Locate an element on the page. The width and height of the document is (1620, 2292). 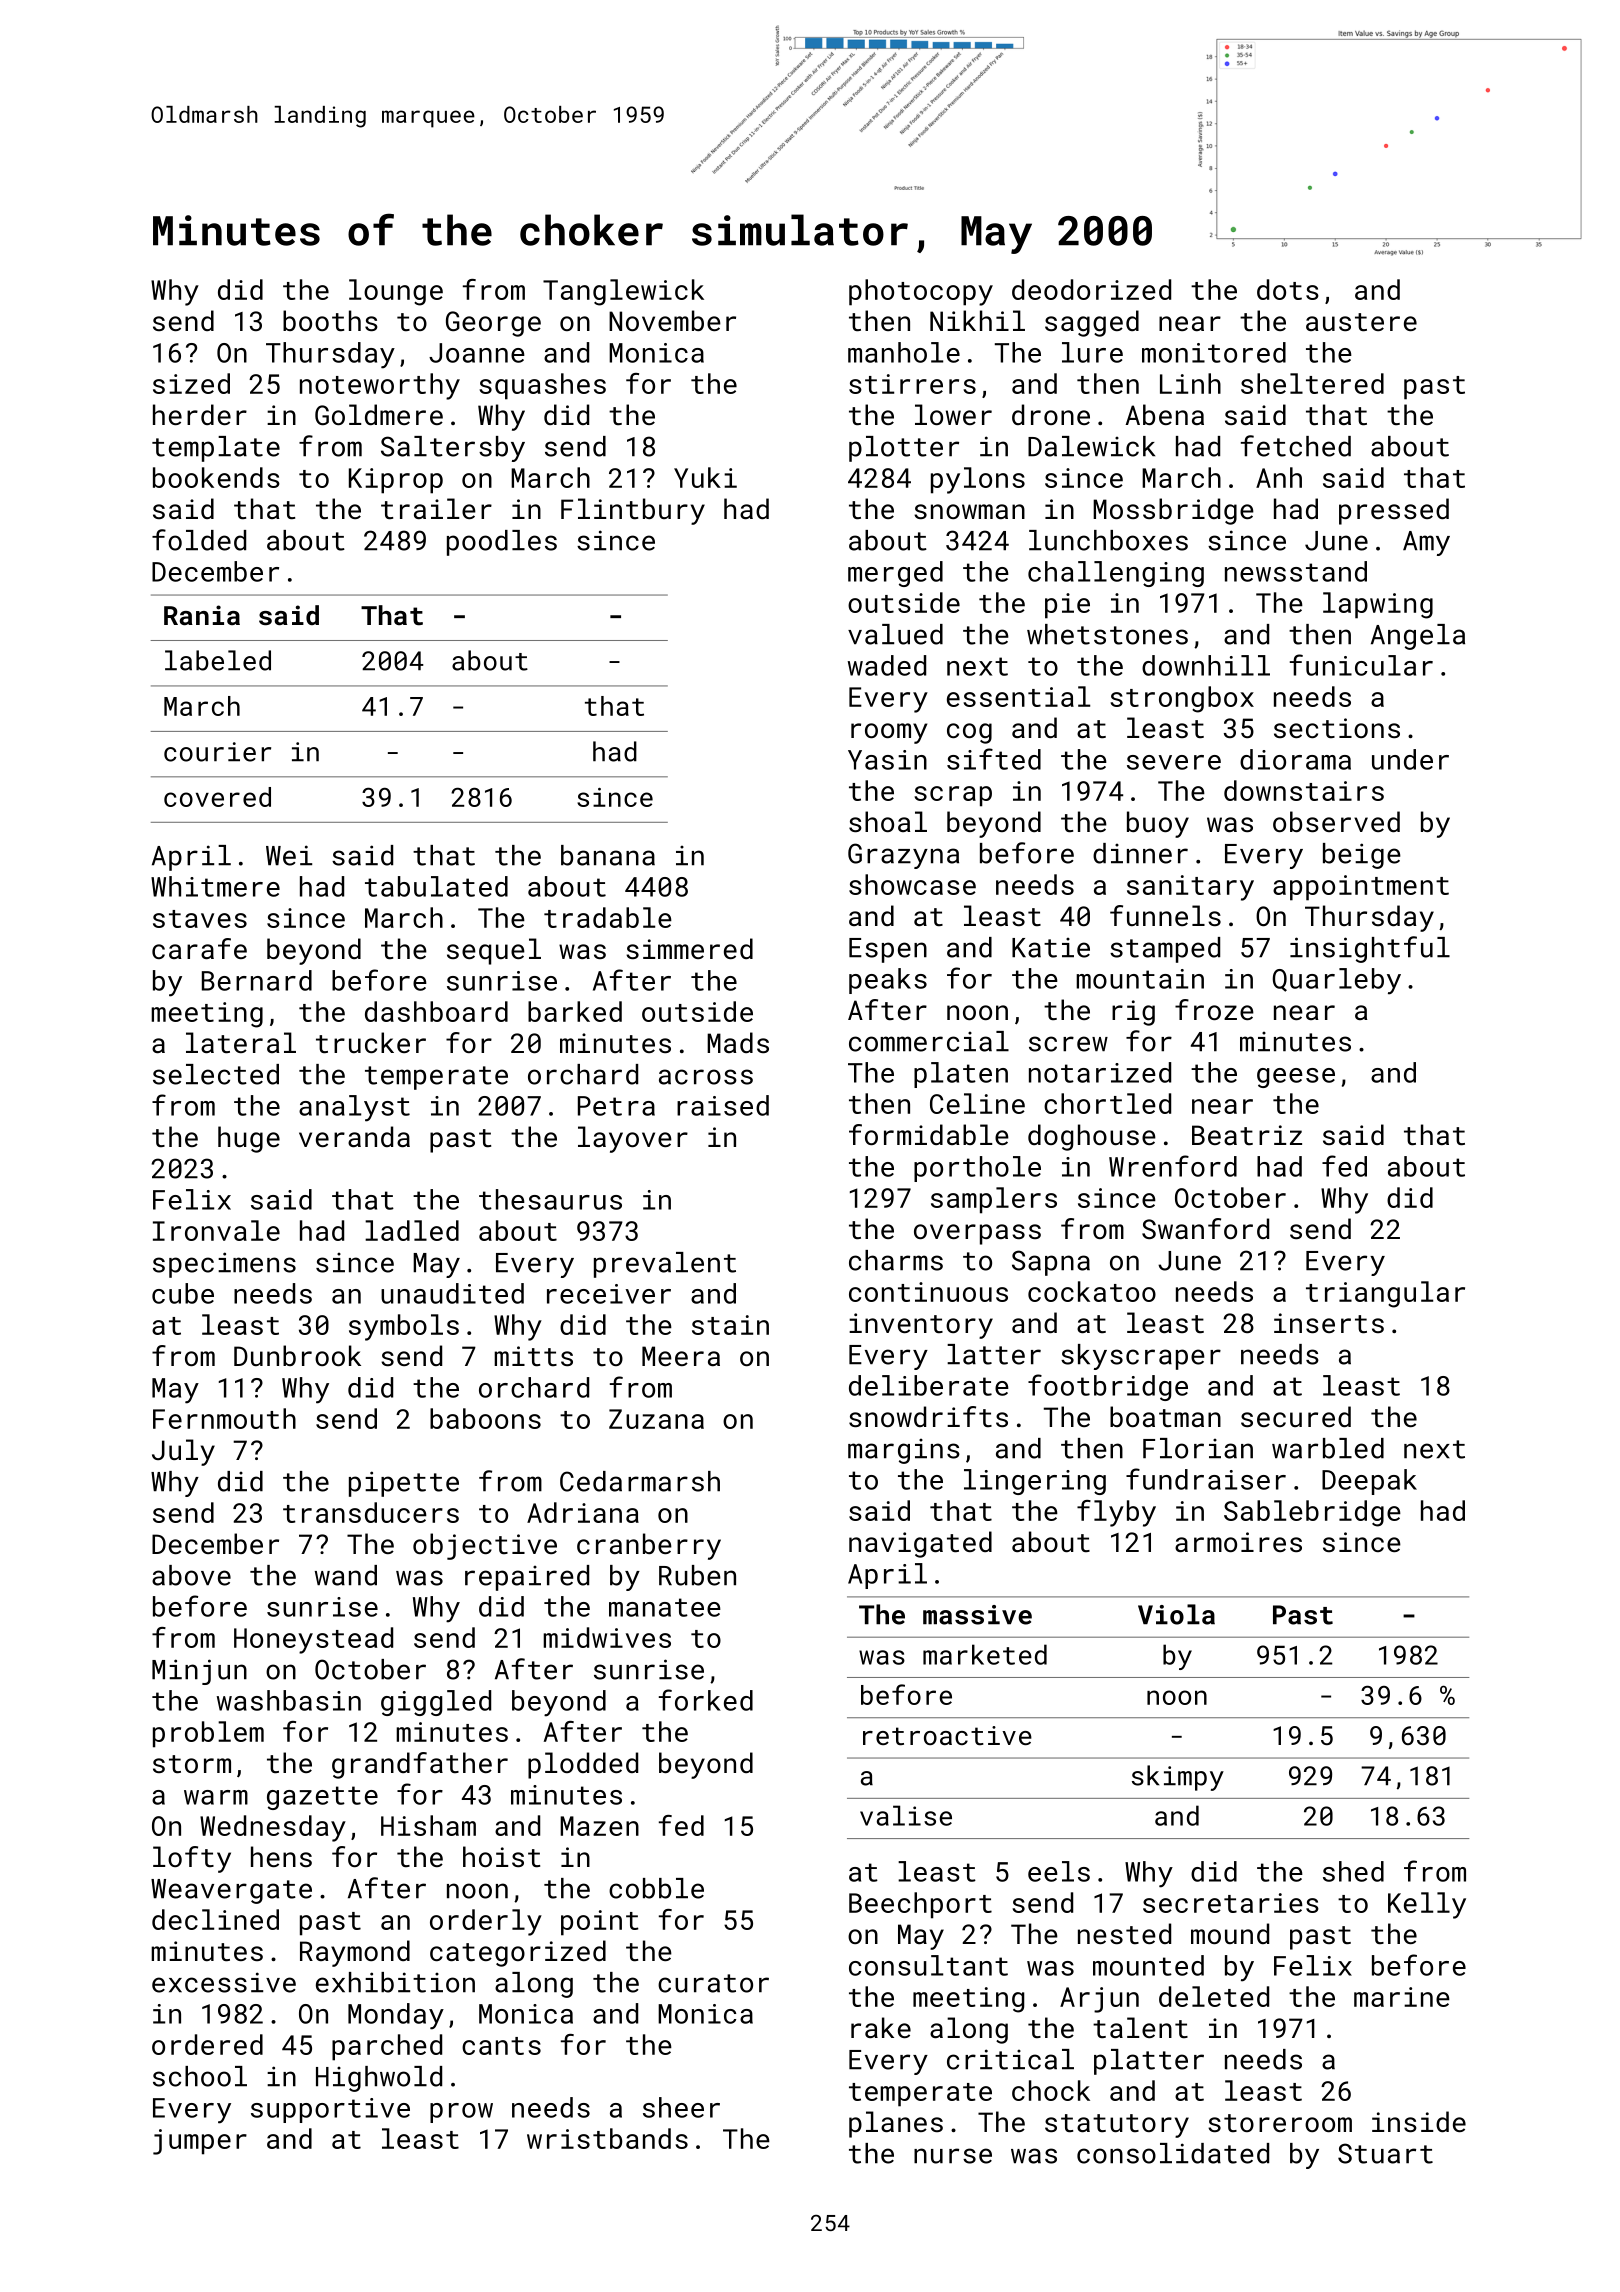
Goldmere is located at coordinates (379, 414).
